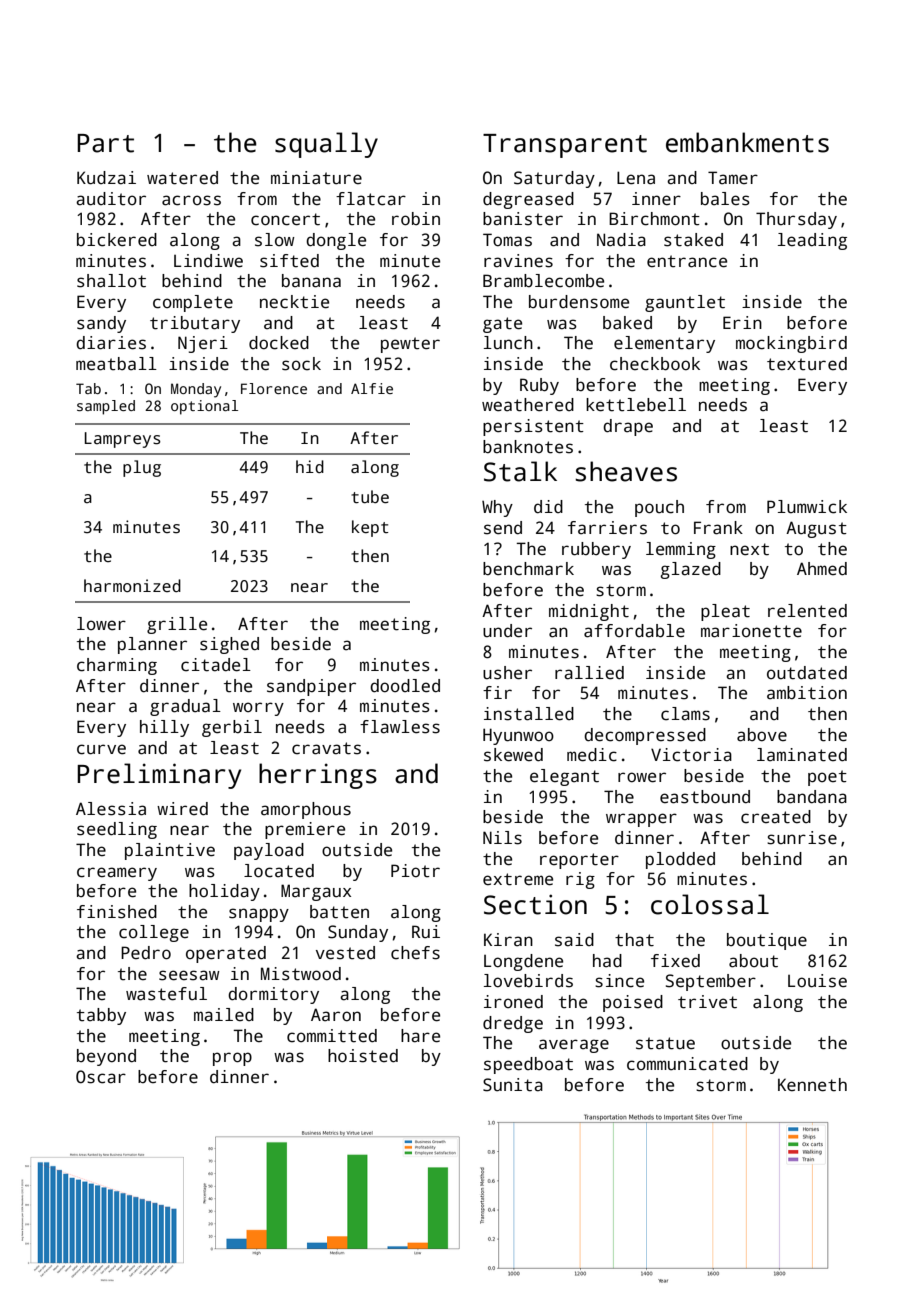 This page has width=924, height=1311. Describe the element at coordinates (762, 735) in the page. I see `above` at that location.
